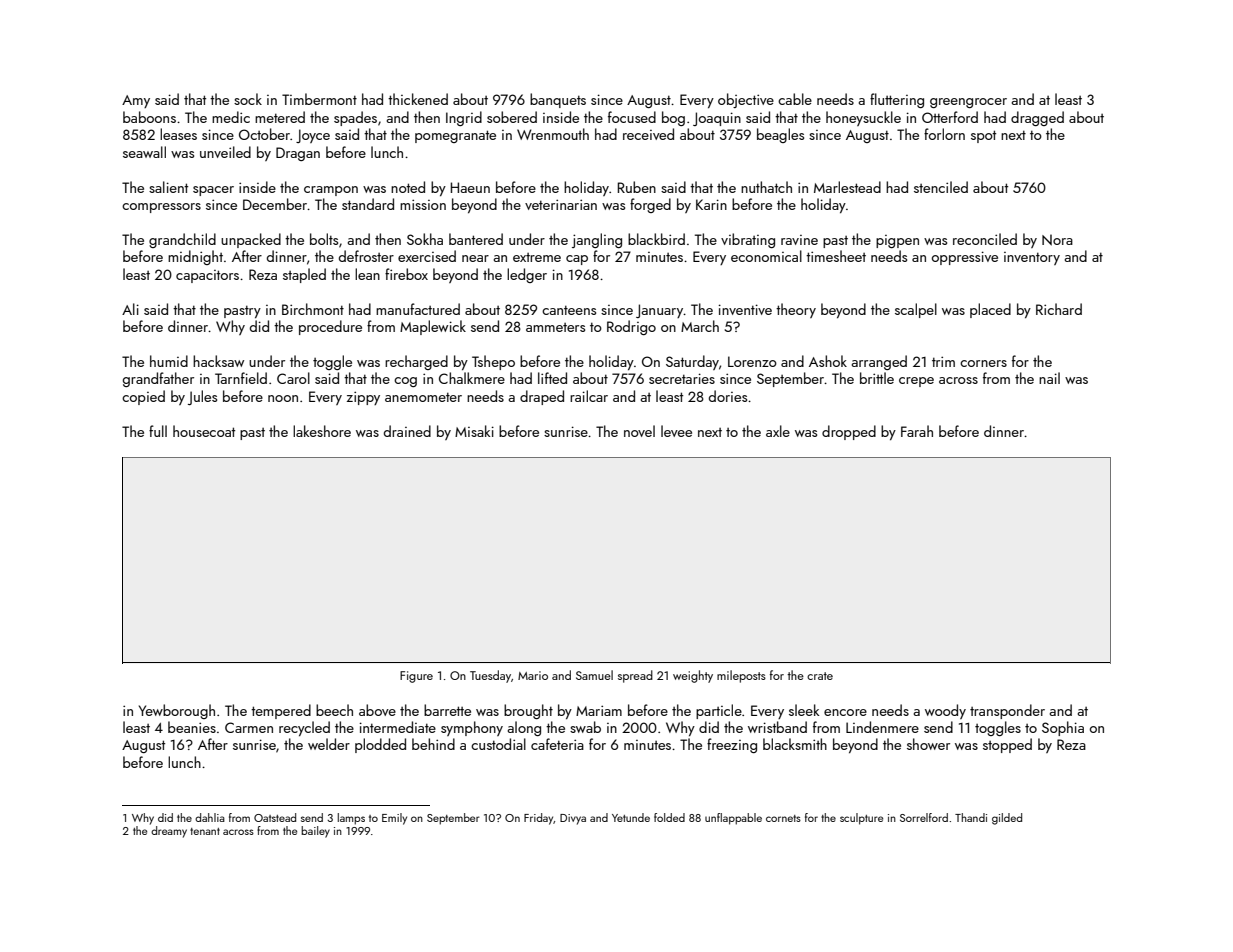 The image size is (1233, 952). I want to click on railcar, so click(589, 396).
